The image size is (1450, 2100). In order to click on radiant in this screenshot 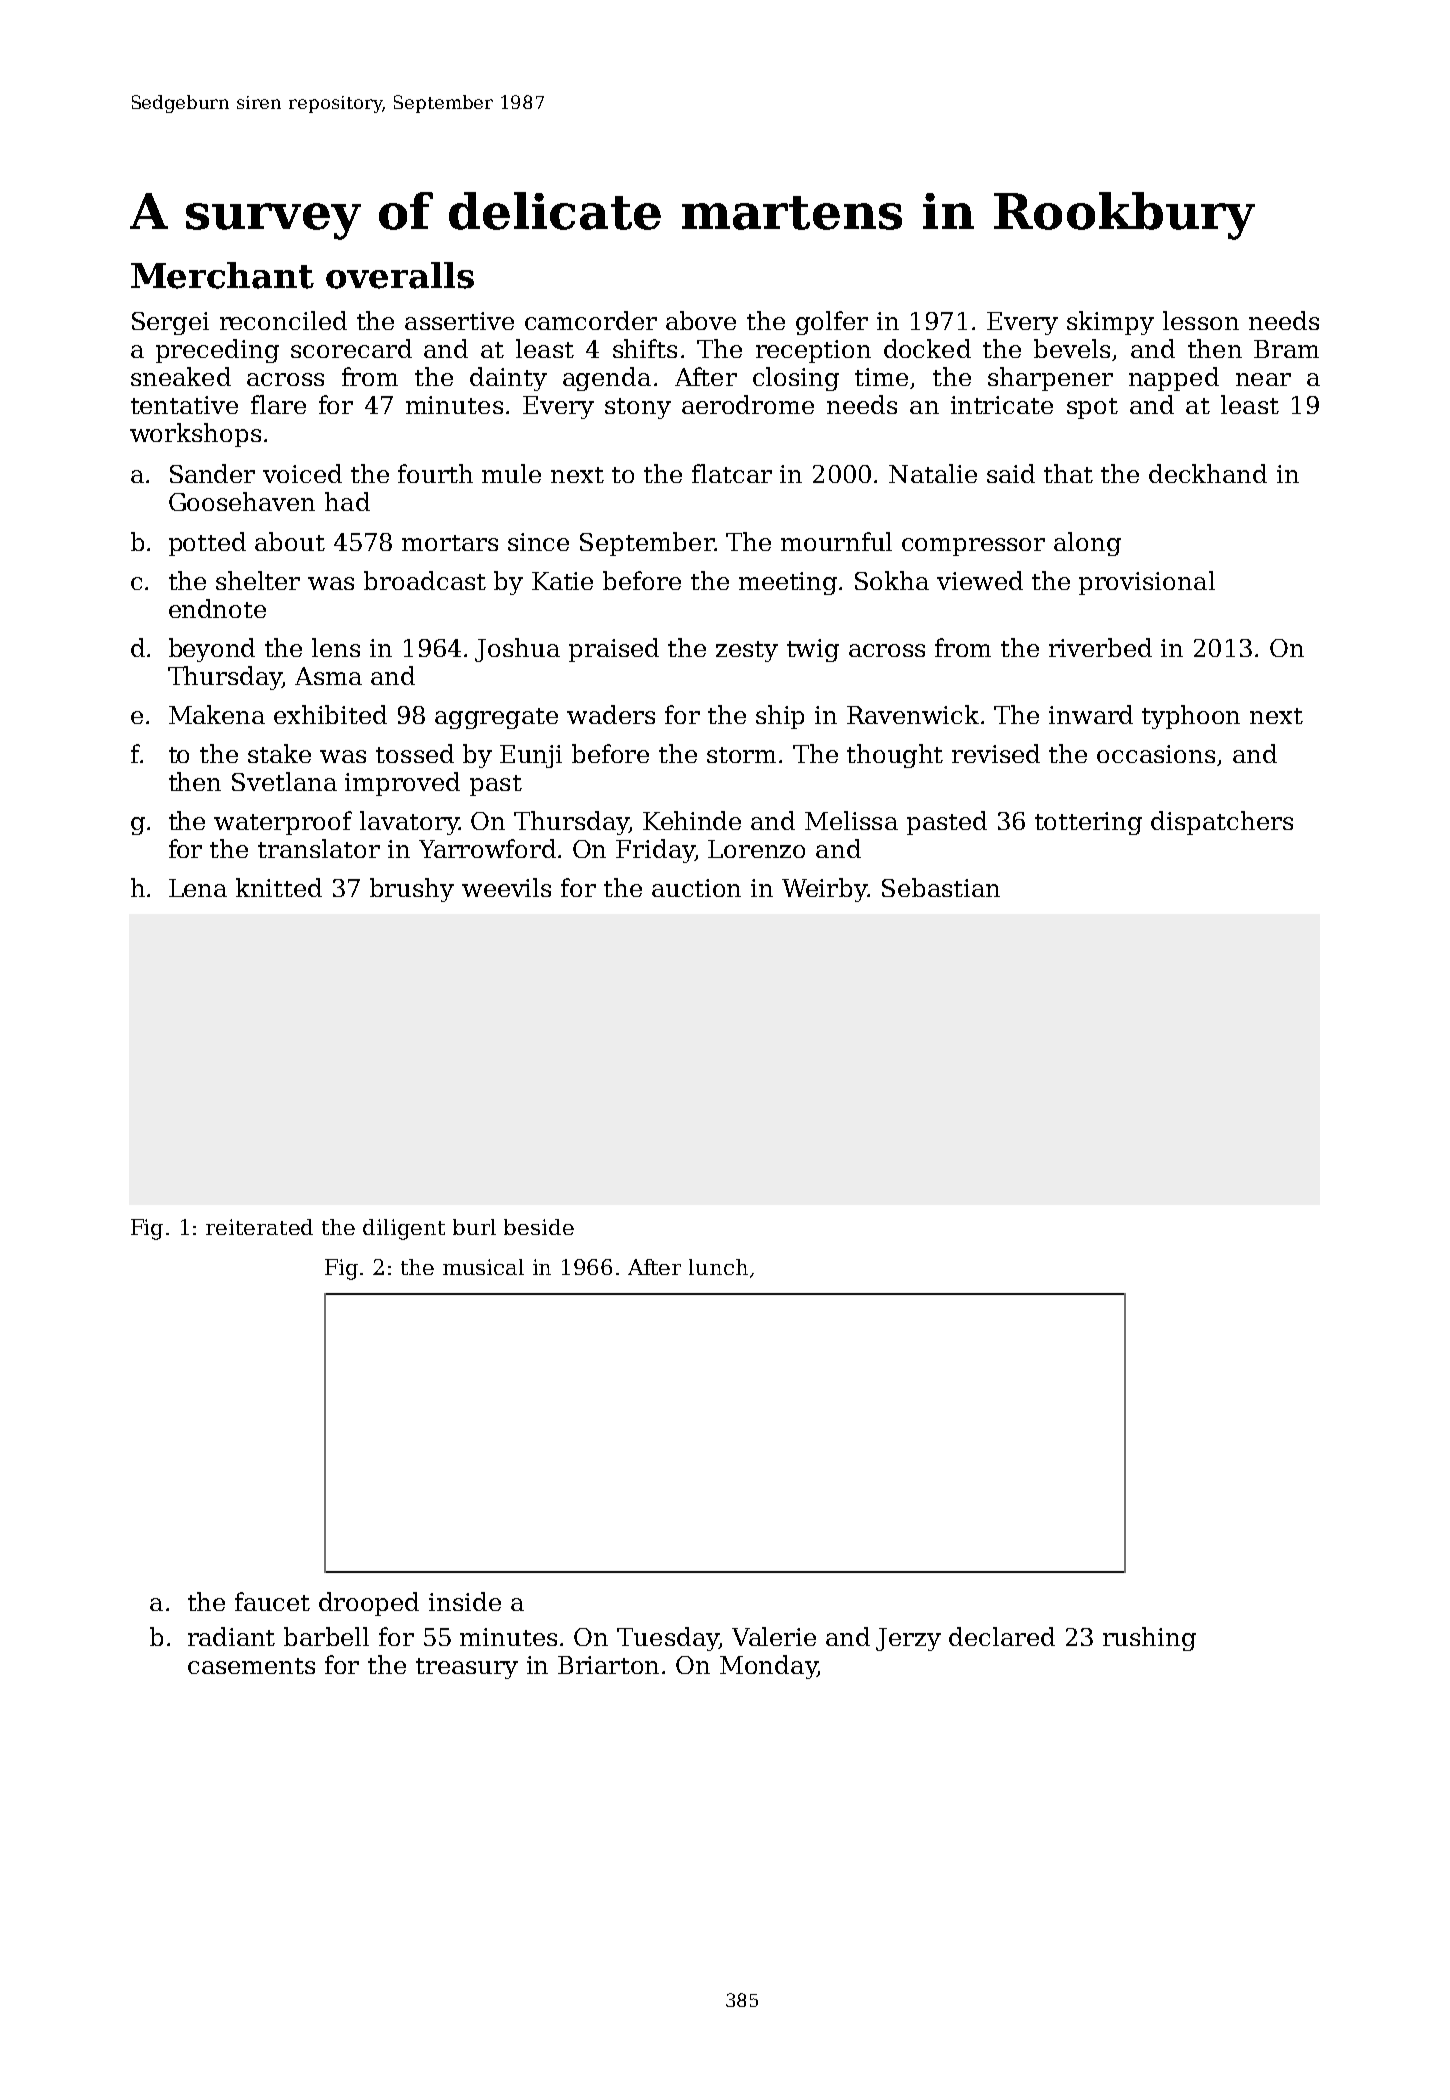, I will do `click(231, 1636)`.
